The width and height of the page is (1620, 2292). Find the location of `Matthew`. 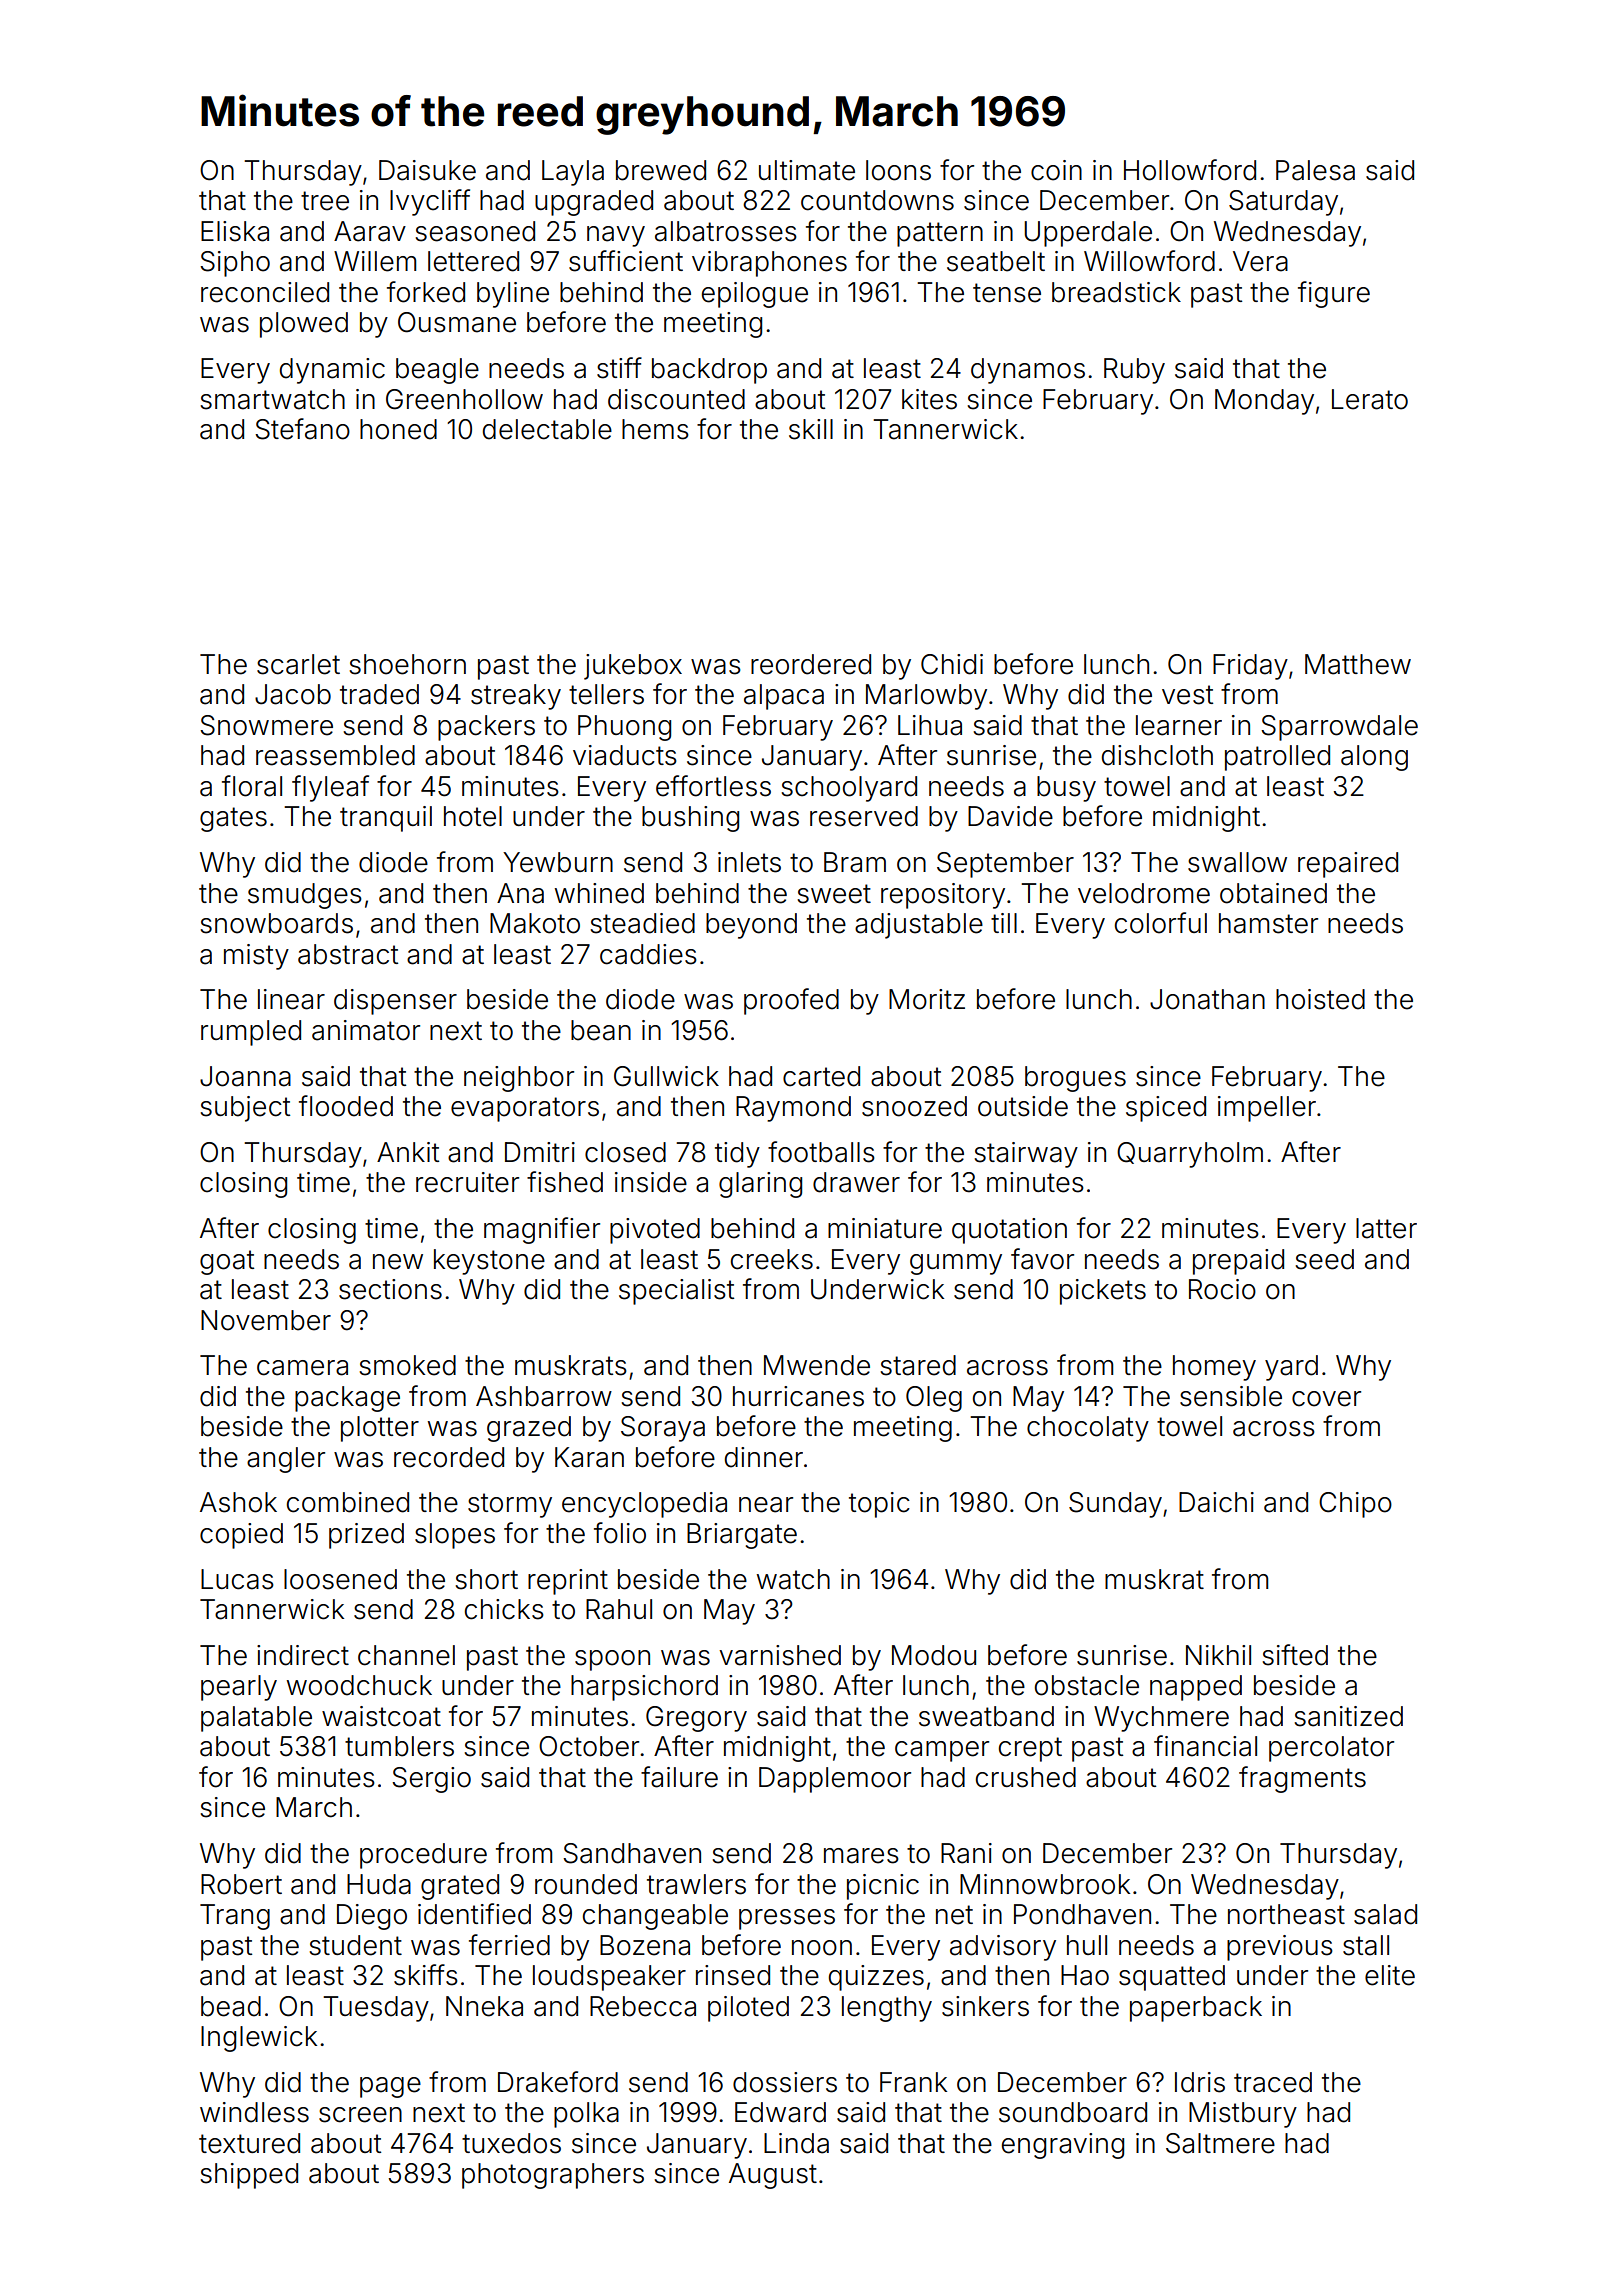

Matthew is located at coordinates (1358, 664).
